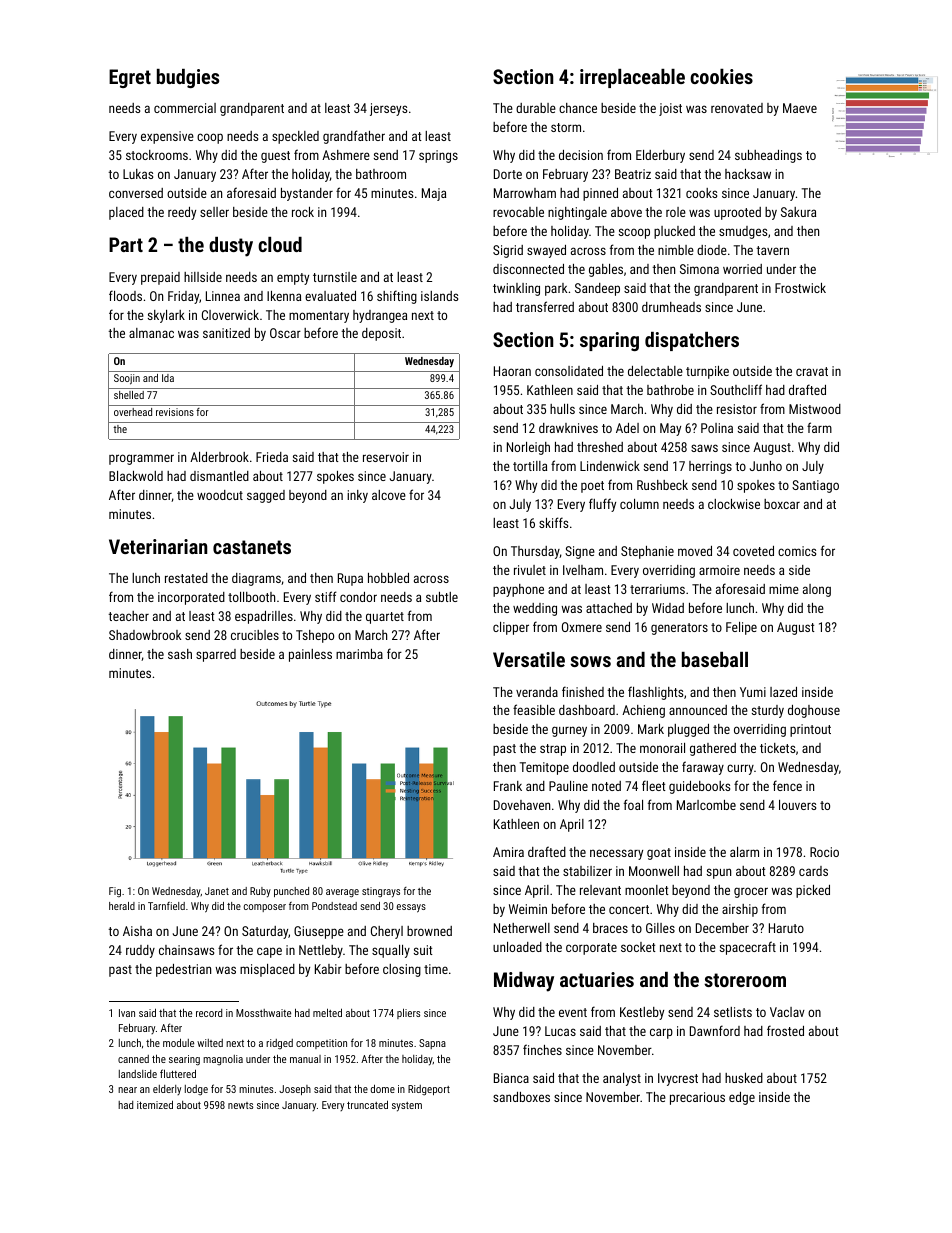  What do you see at coordinates (216, 655) in the page?
I see `sparred` at bounding box center [216, 655].
